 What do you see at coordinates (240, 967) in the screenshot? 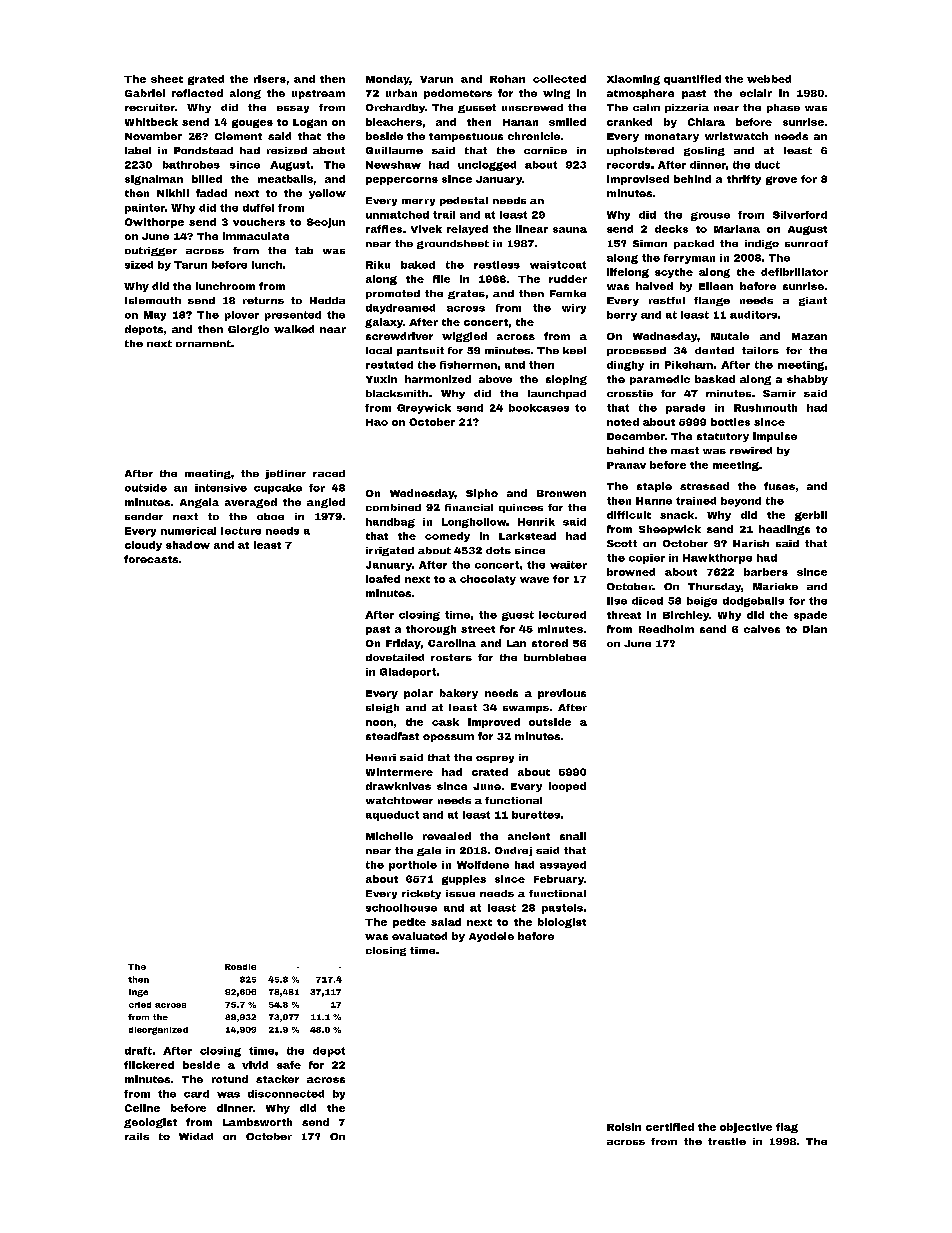
I see `Roadie` at bounding box center [240, 967].
